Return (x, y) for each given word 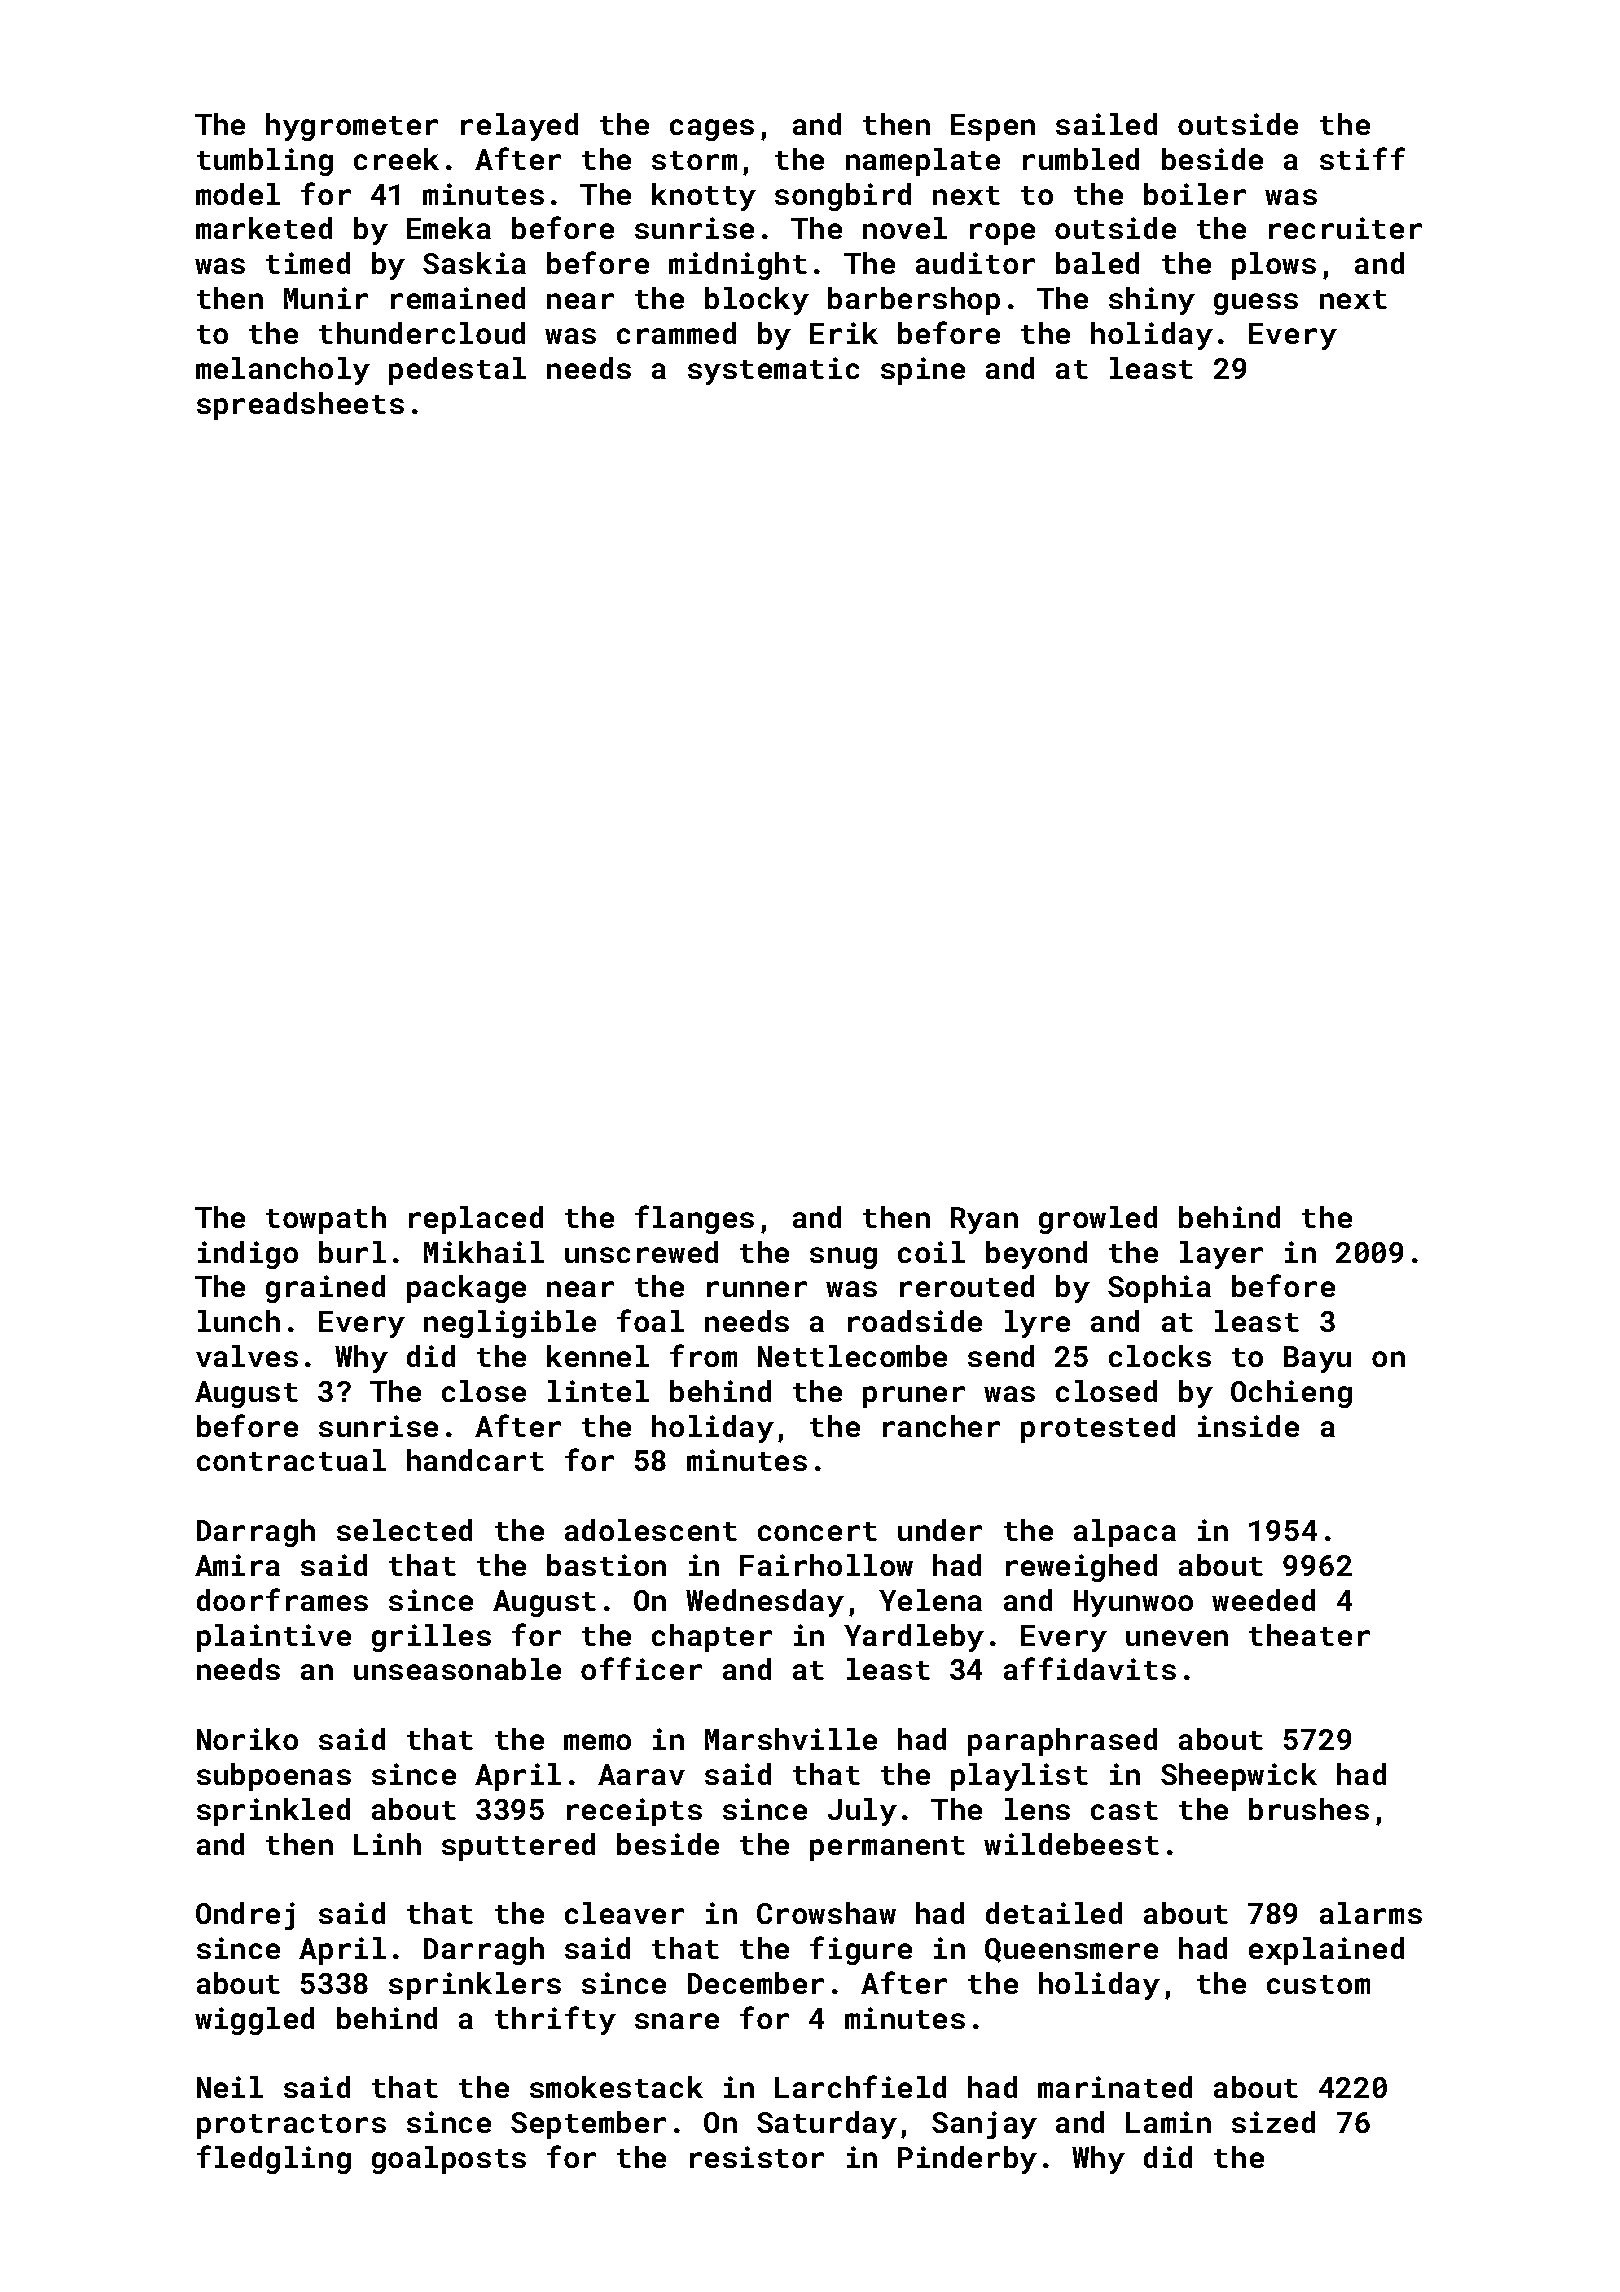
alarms (1371, 1913)
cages (712, 130)
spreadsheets (300, 406)
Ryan (984, 1220)
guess (1256, 304)
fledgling (274, 2159)
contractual (291, 1460)
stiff (1362, 158)
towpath (326, 1220)
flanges (694, 1219)
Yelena (930, 1600)
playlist (1019, 1777)
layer (1221, 1255)
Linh (387, 1844)
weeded (1263, 1600)
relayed (519, 127)
